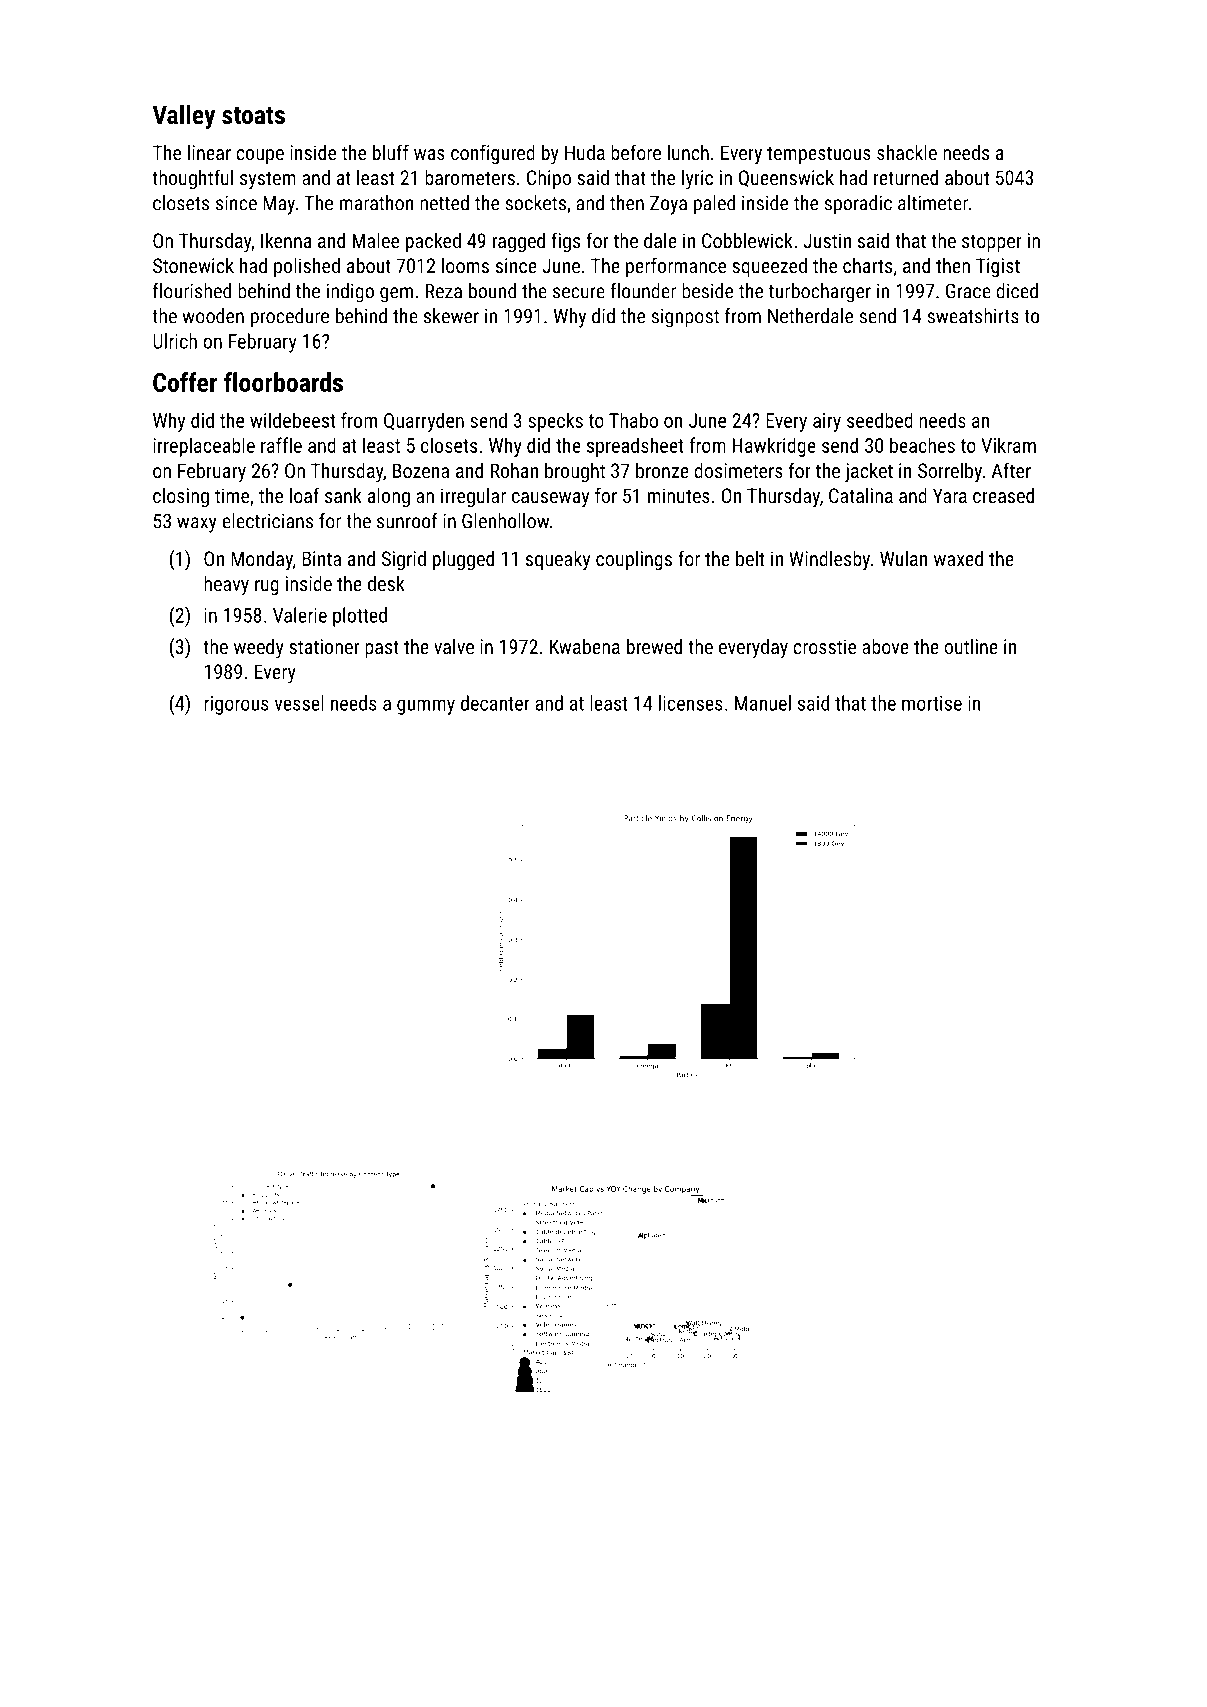 This page has width=1207, height=1707. What do you see at coordinates (260, 156) in the page?
I see `coupe` at bounding box center [260, 156].
